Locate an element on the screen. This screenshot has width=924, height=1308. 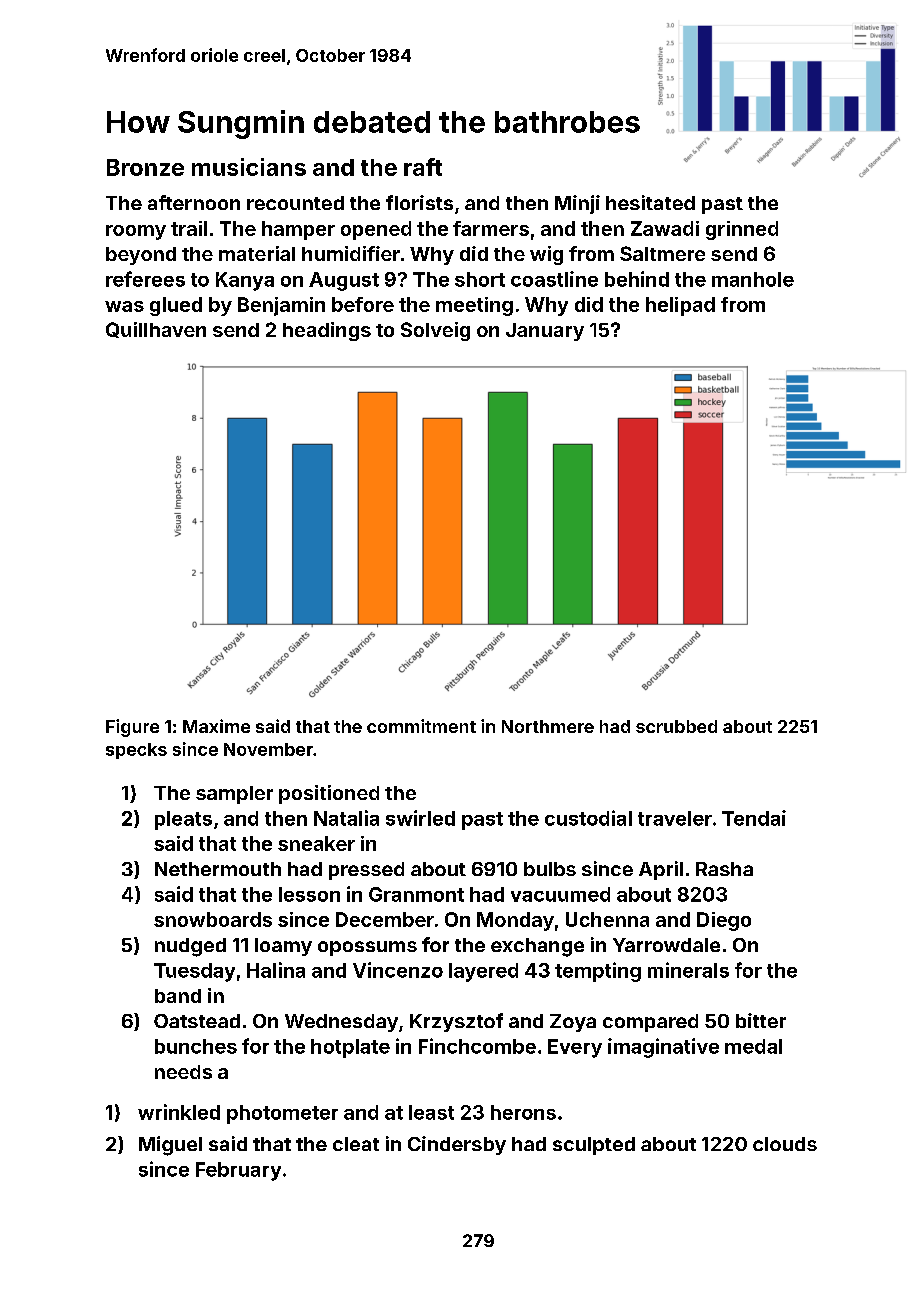
Solveig is located at coordinates (435, 331).
